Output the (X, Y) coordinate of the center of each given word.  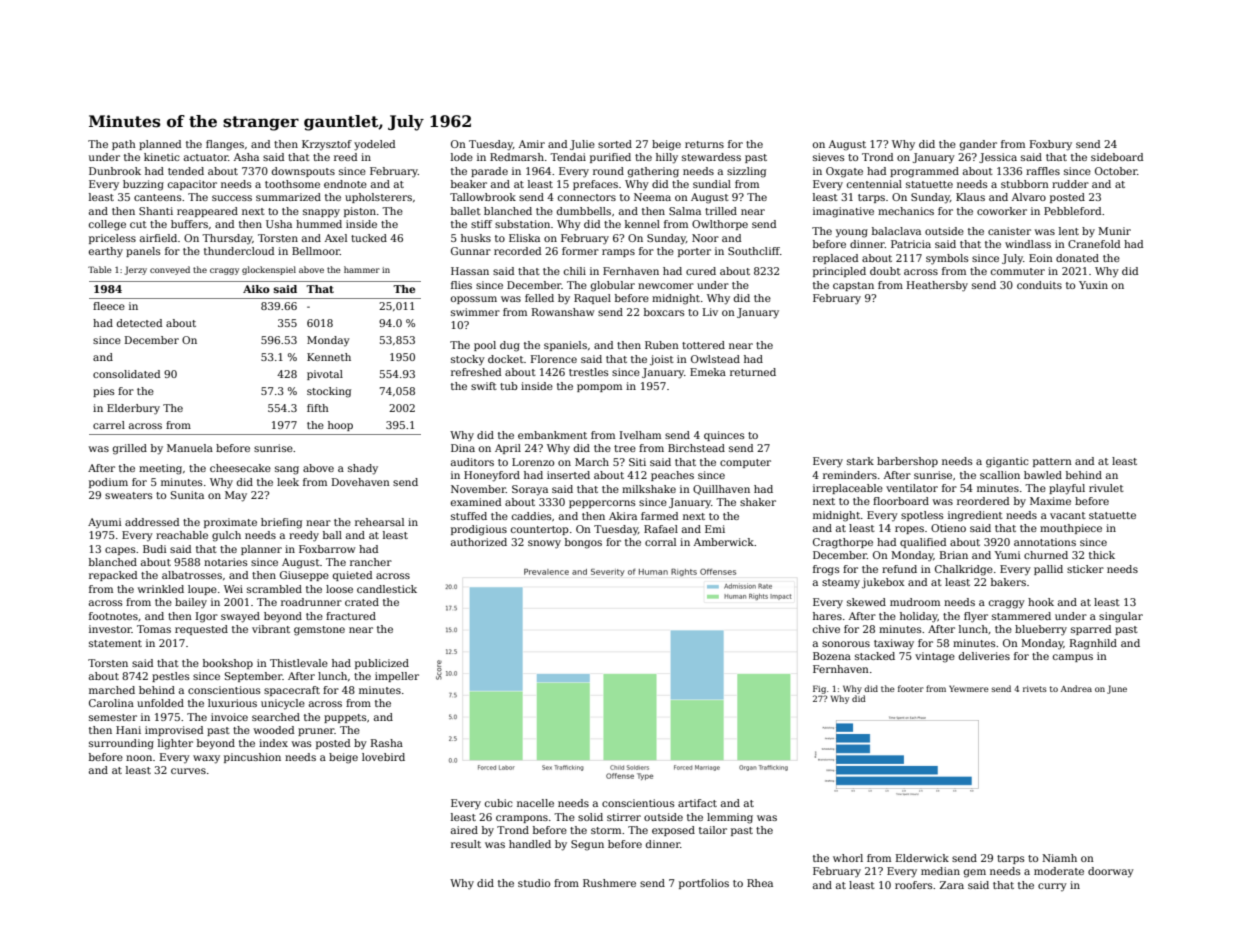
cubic (499, 803)
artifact (697, 803)
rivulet (1106, 488)
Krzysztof (327, 145)
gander (978, 145)
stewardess (711, 157)
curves (188, 771)
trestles (589, 372)
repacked (113, 576)
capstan (853, 286)
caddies (532, 516)
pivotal (325, 375)
